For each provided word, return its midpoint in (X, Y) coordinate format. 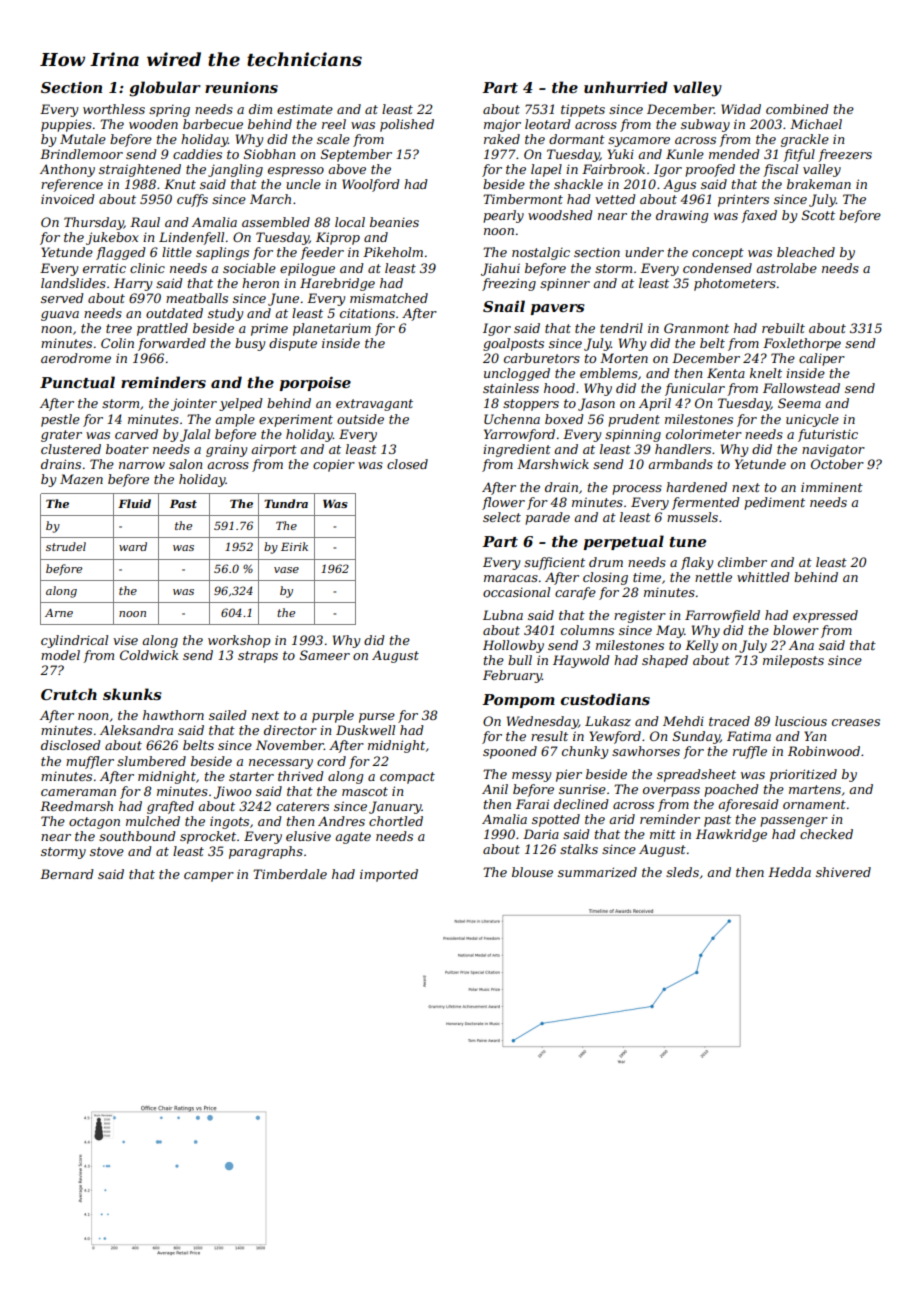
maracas (511, 578)
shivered (843, 872)
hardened (696, 487)
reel (334, 124)
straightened (140, 170)
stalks (579, 849)
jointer (194, 404)
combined (797, 109)
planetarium (332, 329)
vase (286, 570)
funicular (695, 389)
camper (209, 877)
